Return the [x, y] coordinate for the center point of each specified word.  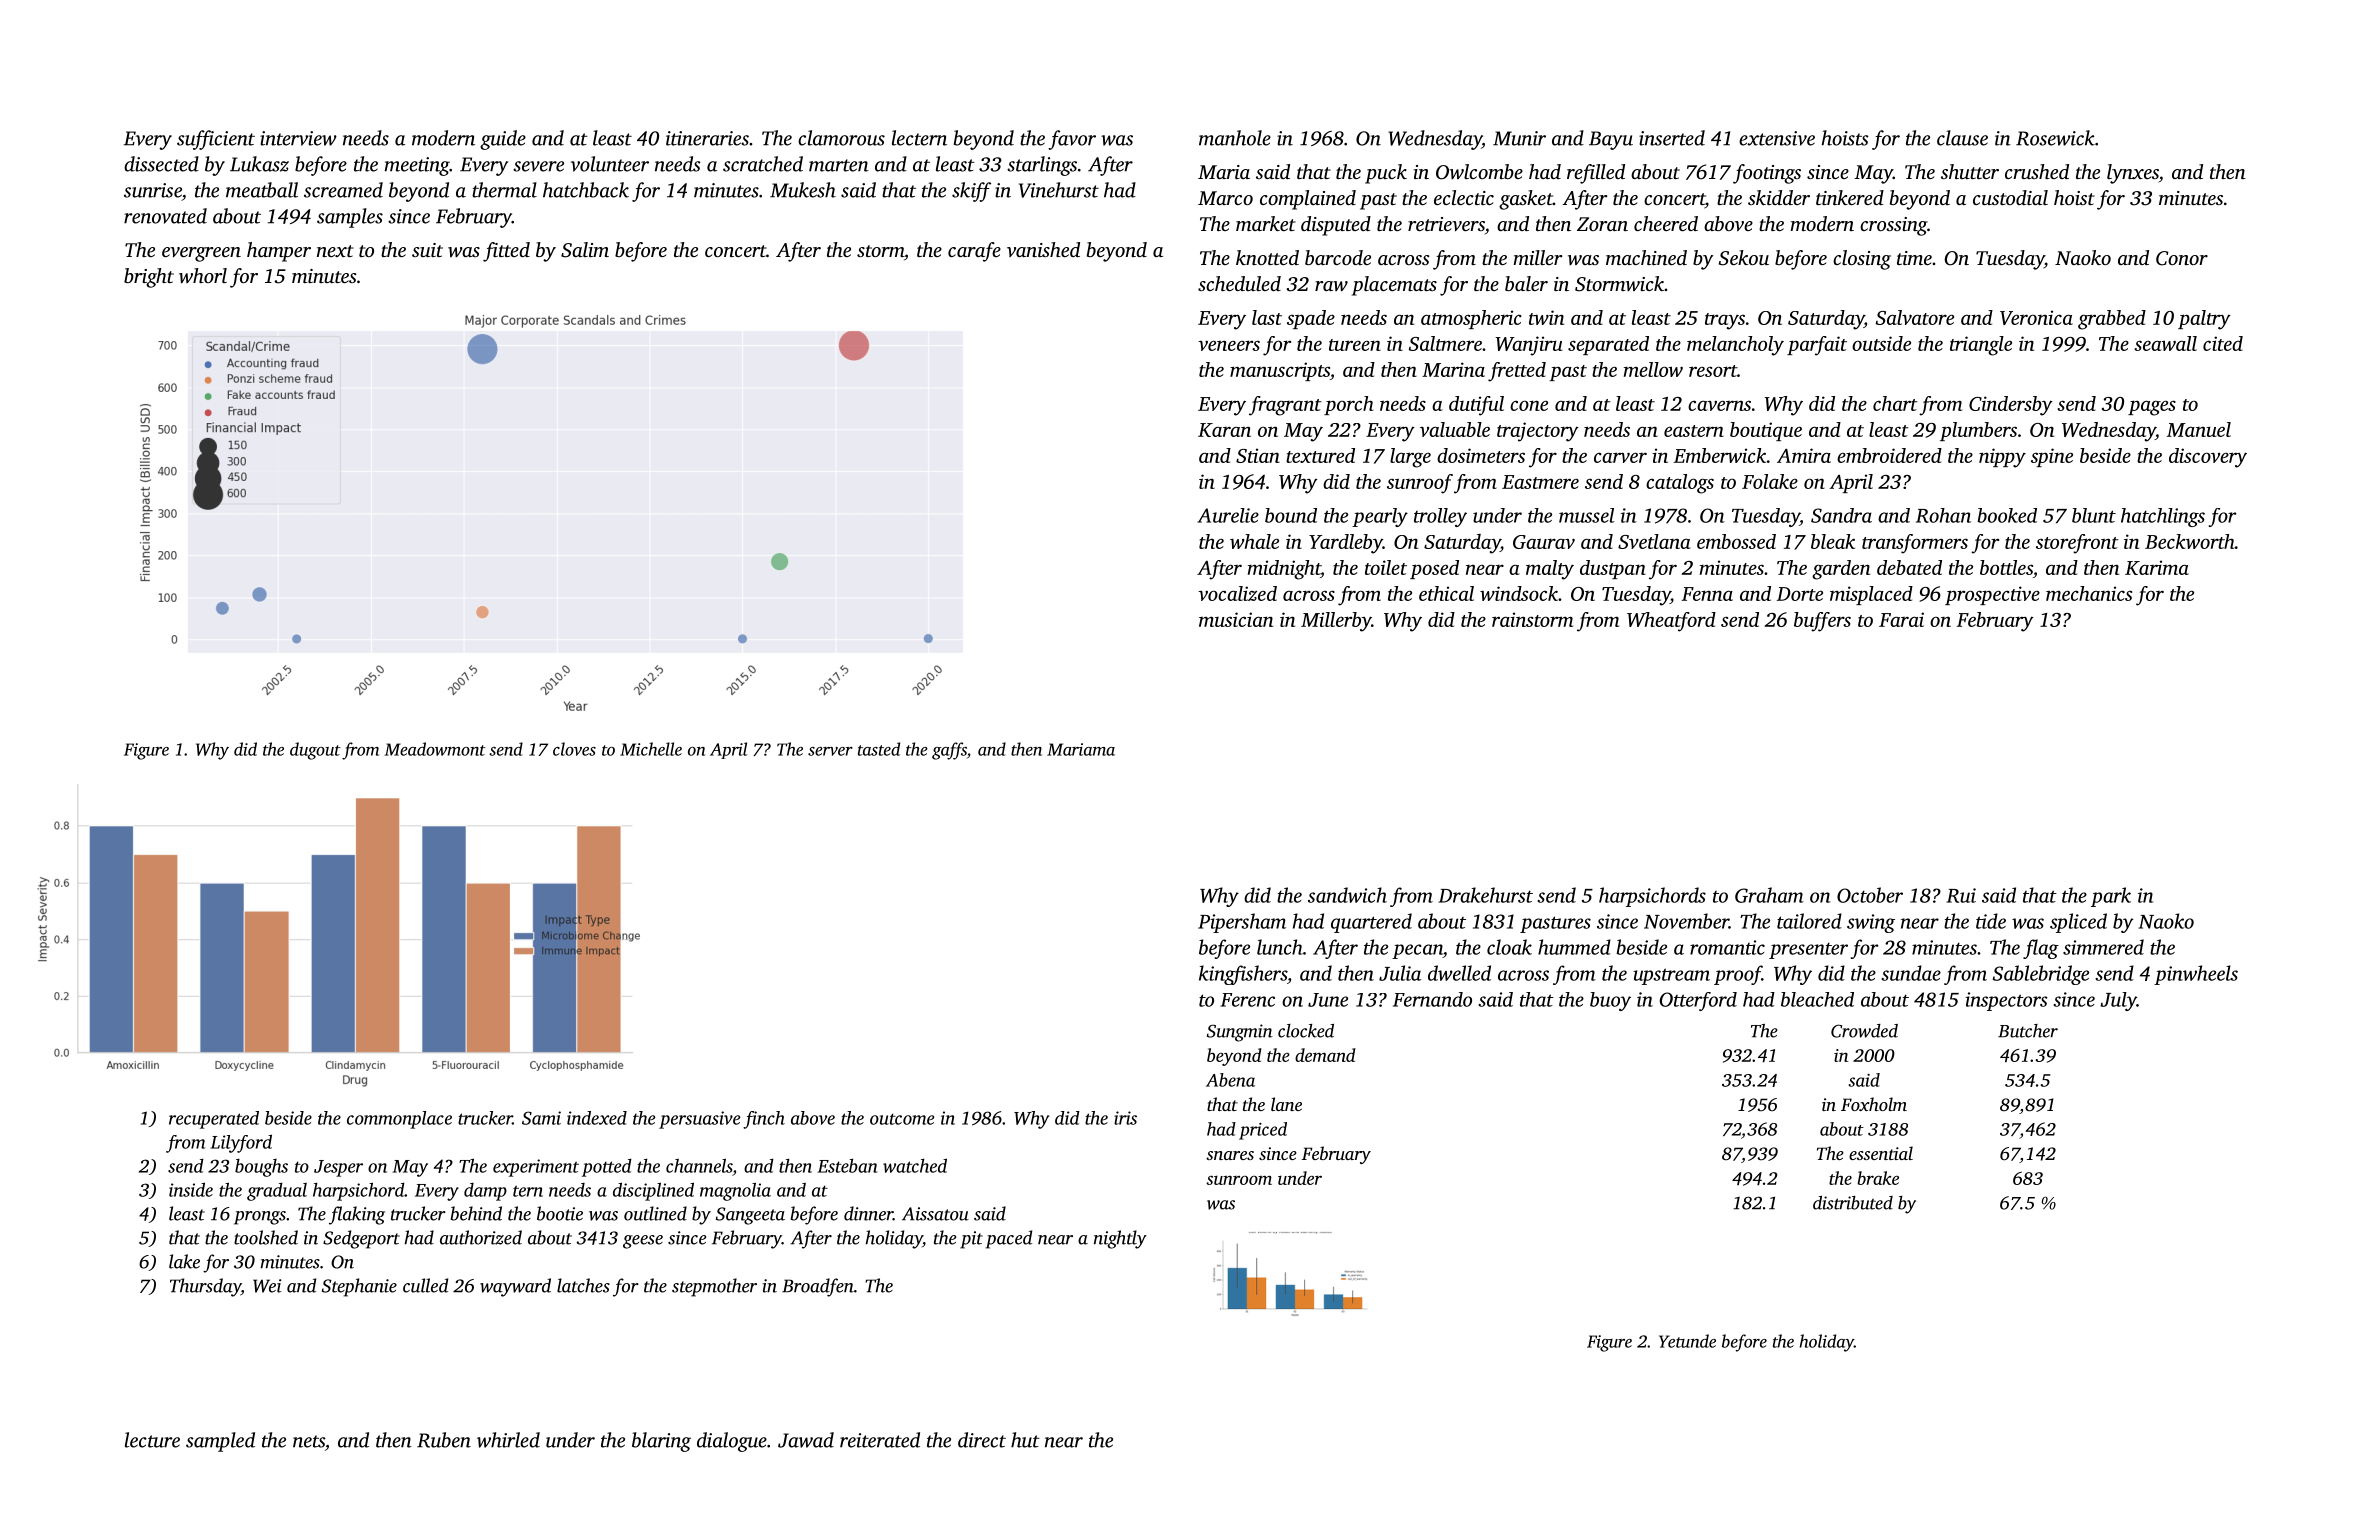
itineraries [707, 138]
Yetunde [1687, 1341]
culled [425, 1285]
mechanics [2089, 593]
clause [1962, 138]
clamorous [841, 138]
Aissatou [935, 1214]
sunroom [1239, 1180]
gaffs [949, 751]
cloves [574, 749]
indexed [597, 1118]
